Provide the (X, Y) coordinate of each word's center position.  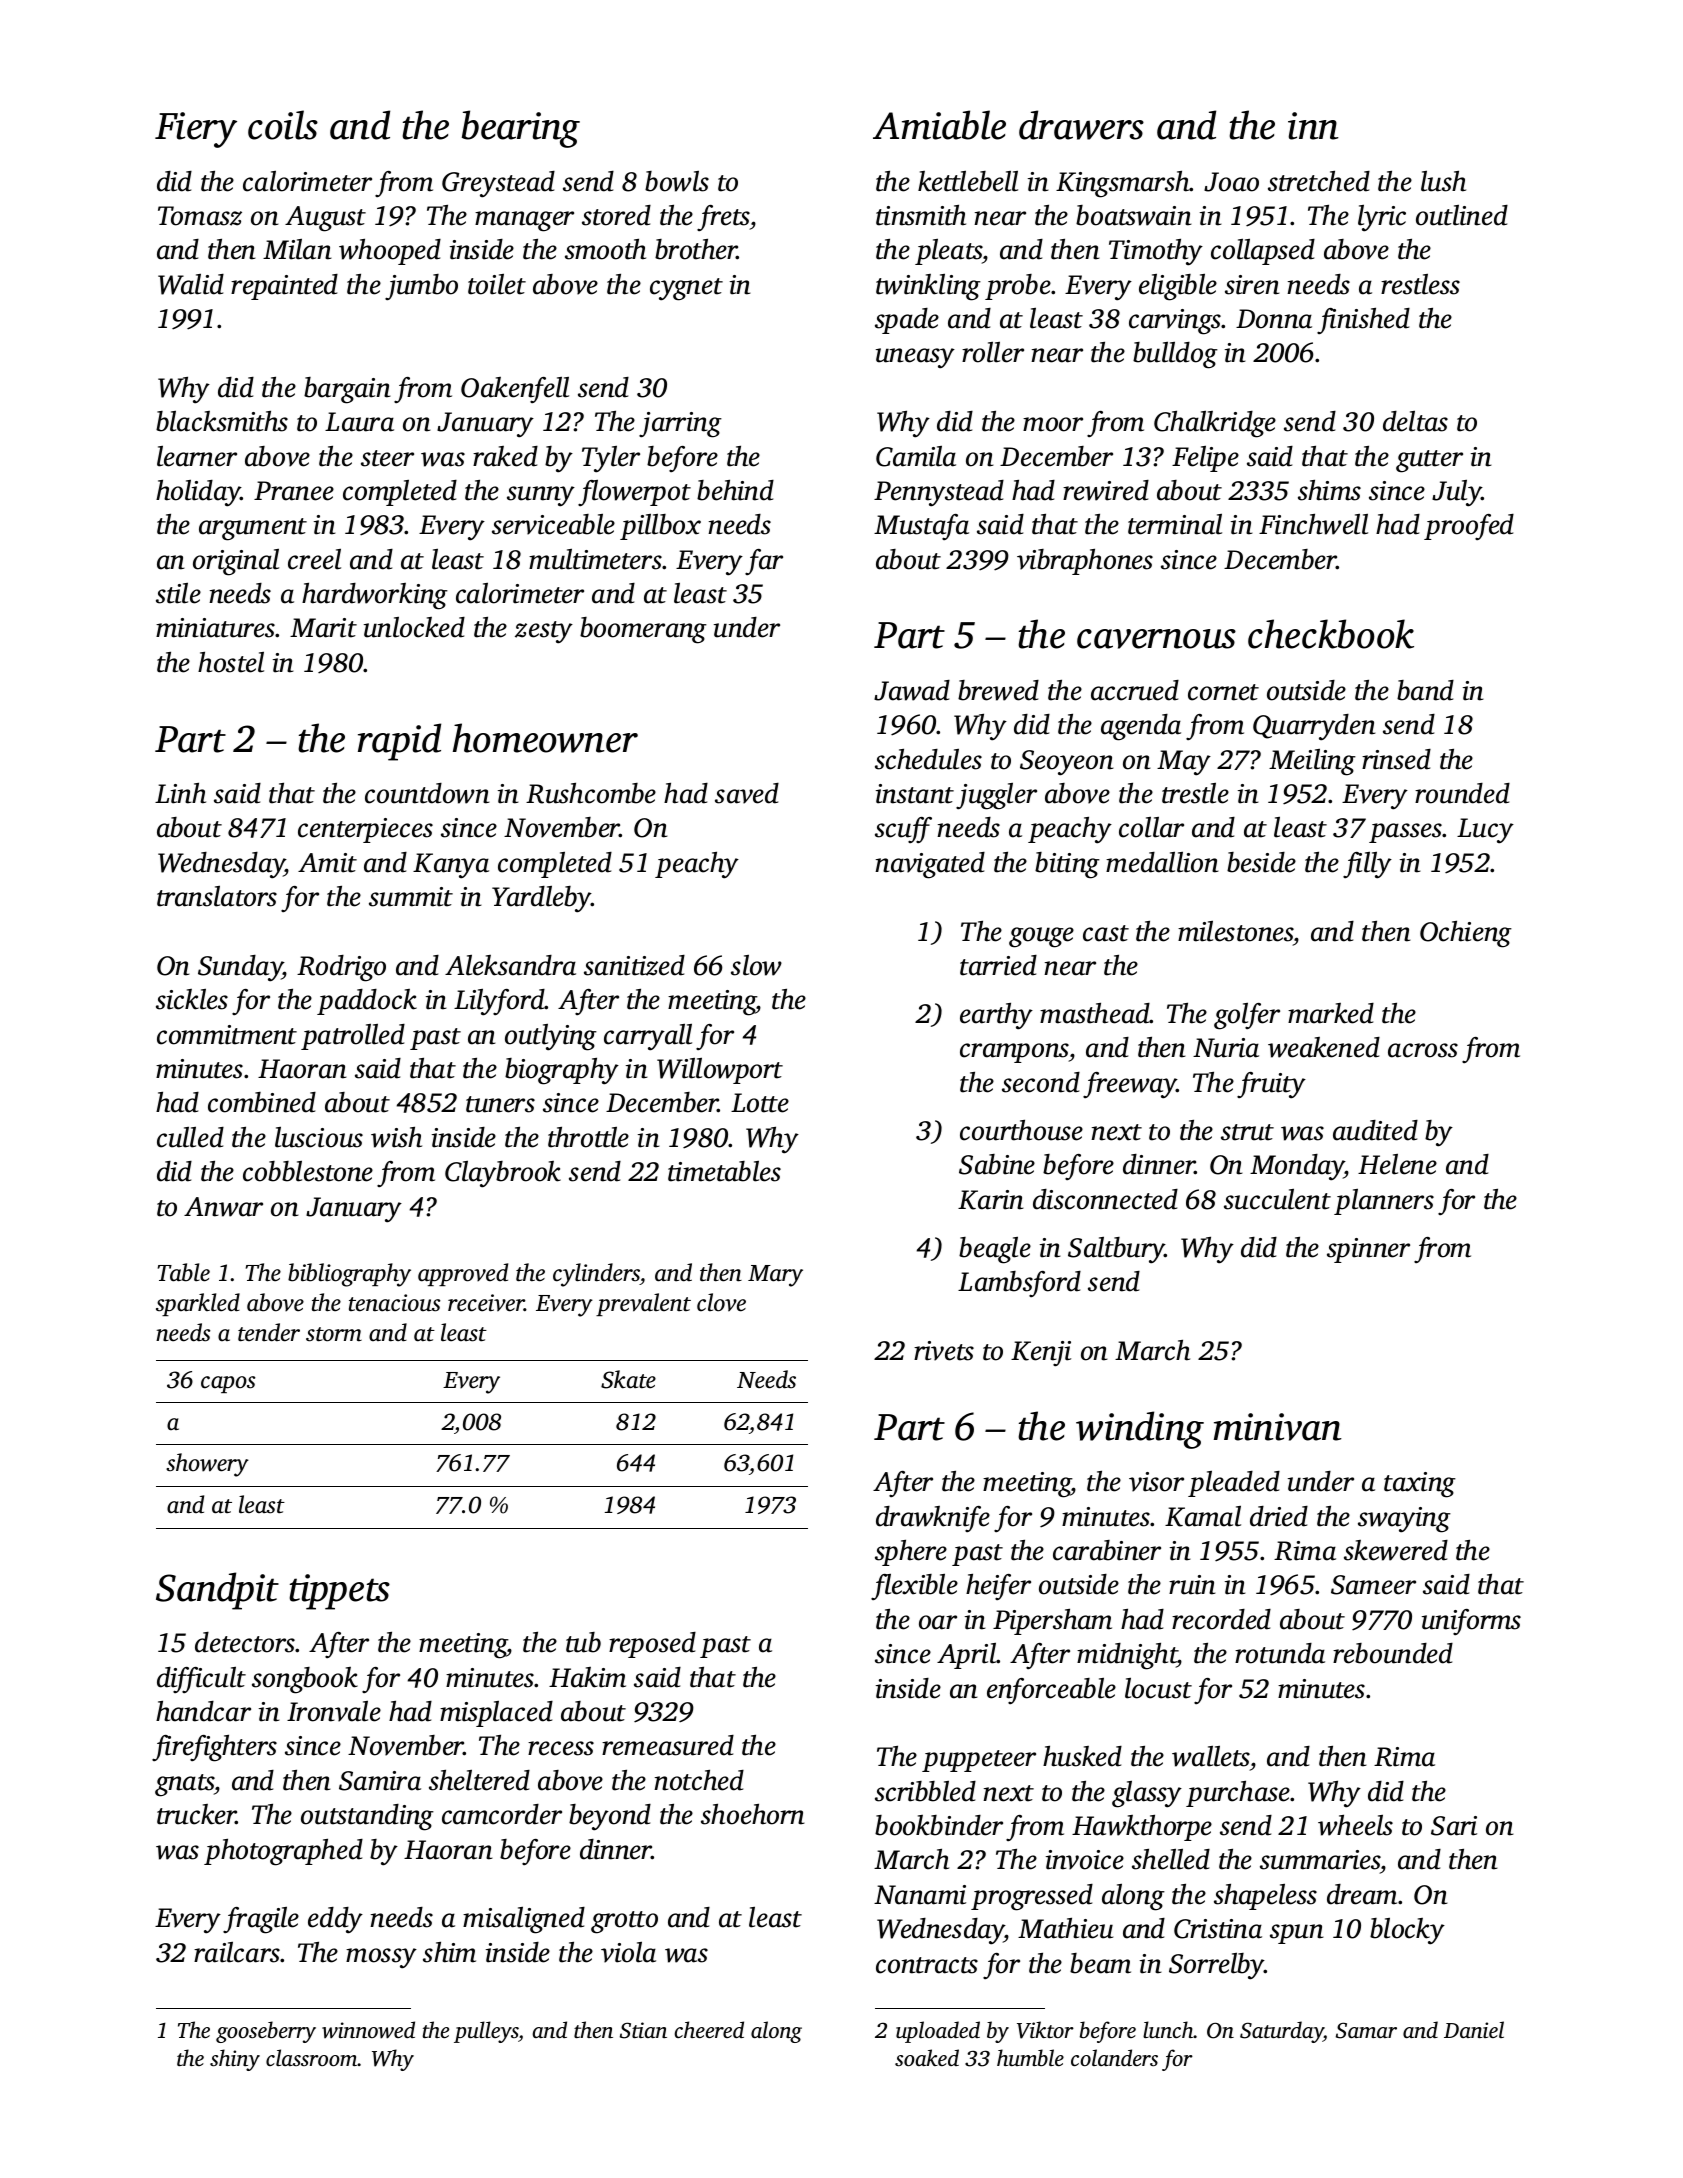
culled (190, 1137)
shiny (235, 2060)
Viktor (1045, 2030)
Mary (775, 1276)
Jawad (912, 690)
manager (524, 221)
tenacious (394, 1303)
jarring (680, 425)
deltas (1415, 421)
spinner (1368, 1250)
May (1184, 763)
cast (1106, 933)
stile (178, 593)
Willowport (720, 1071)
